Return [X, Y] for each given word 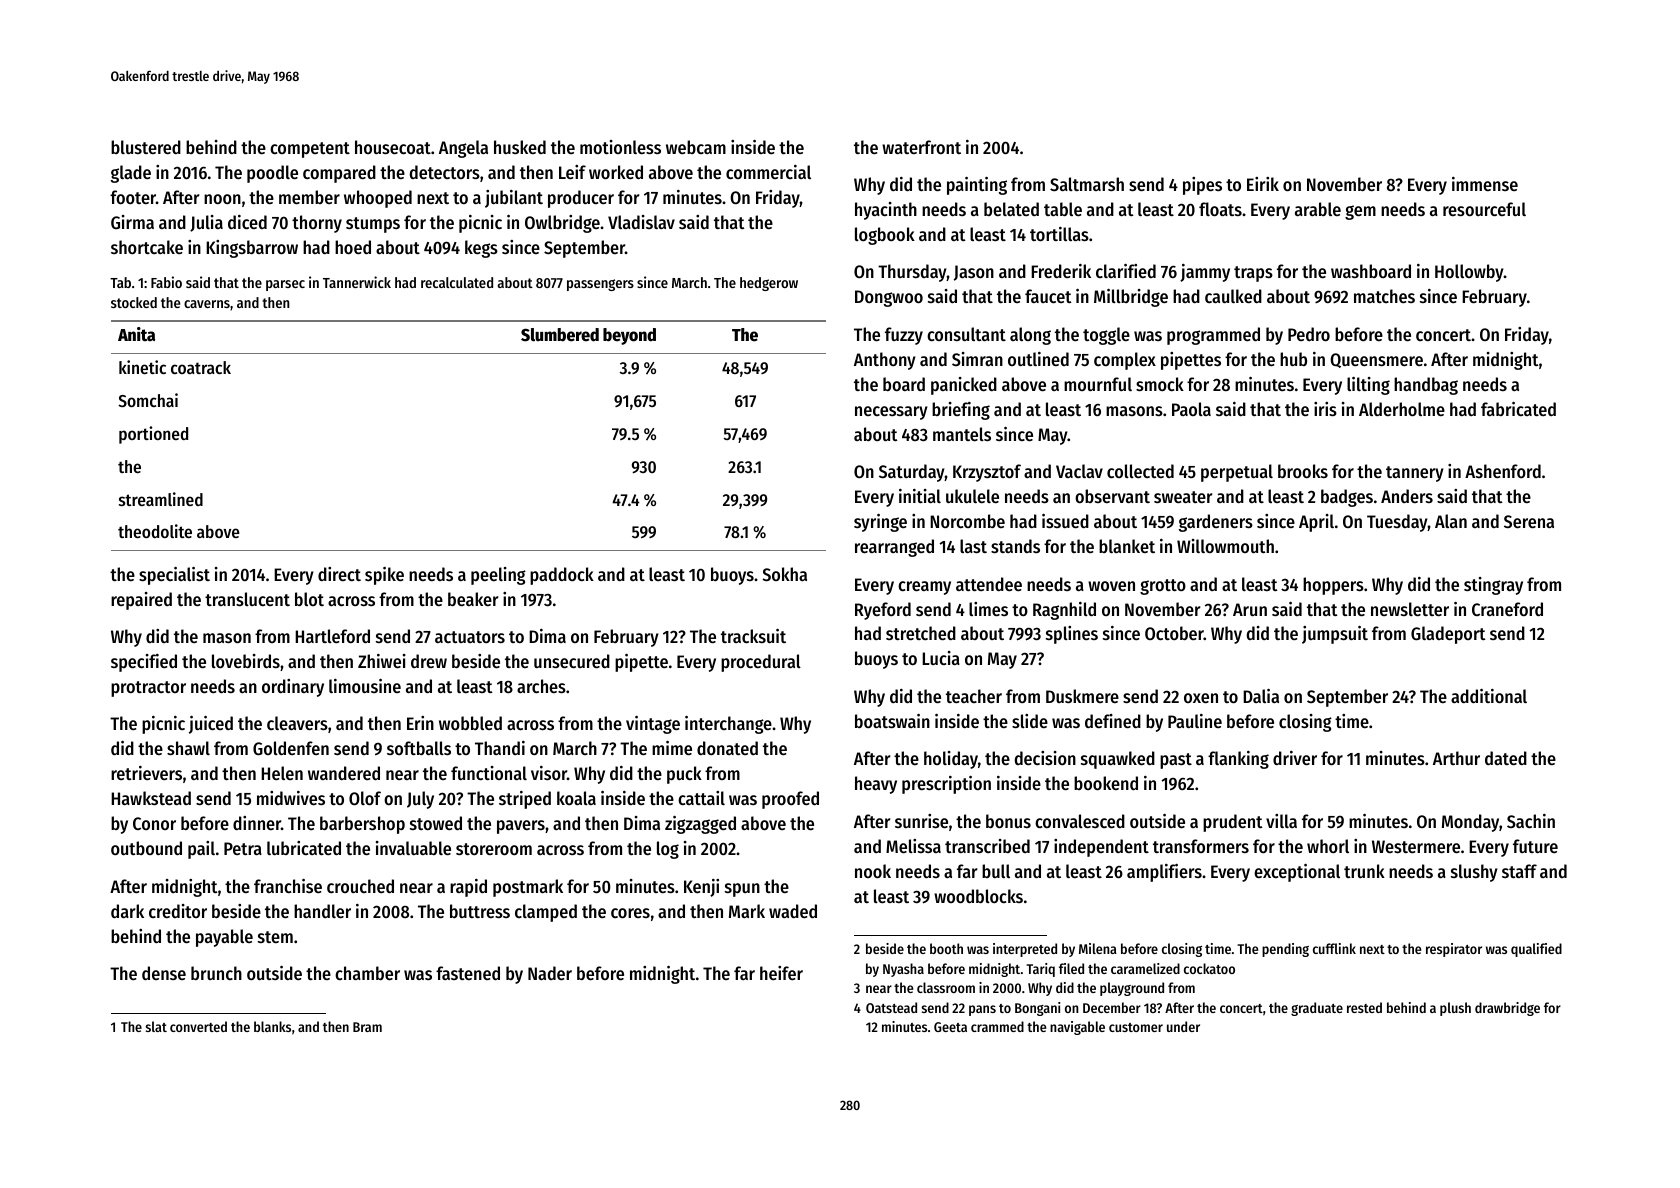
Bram [367, 1027]
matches [1384, 296]
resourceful [1484, 209]
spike [384, 576]
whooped [378, 199]
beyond [629, 336]
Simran [977, 359]
